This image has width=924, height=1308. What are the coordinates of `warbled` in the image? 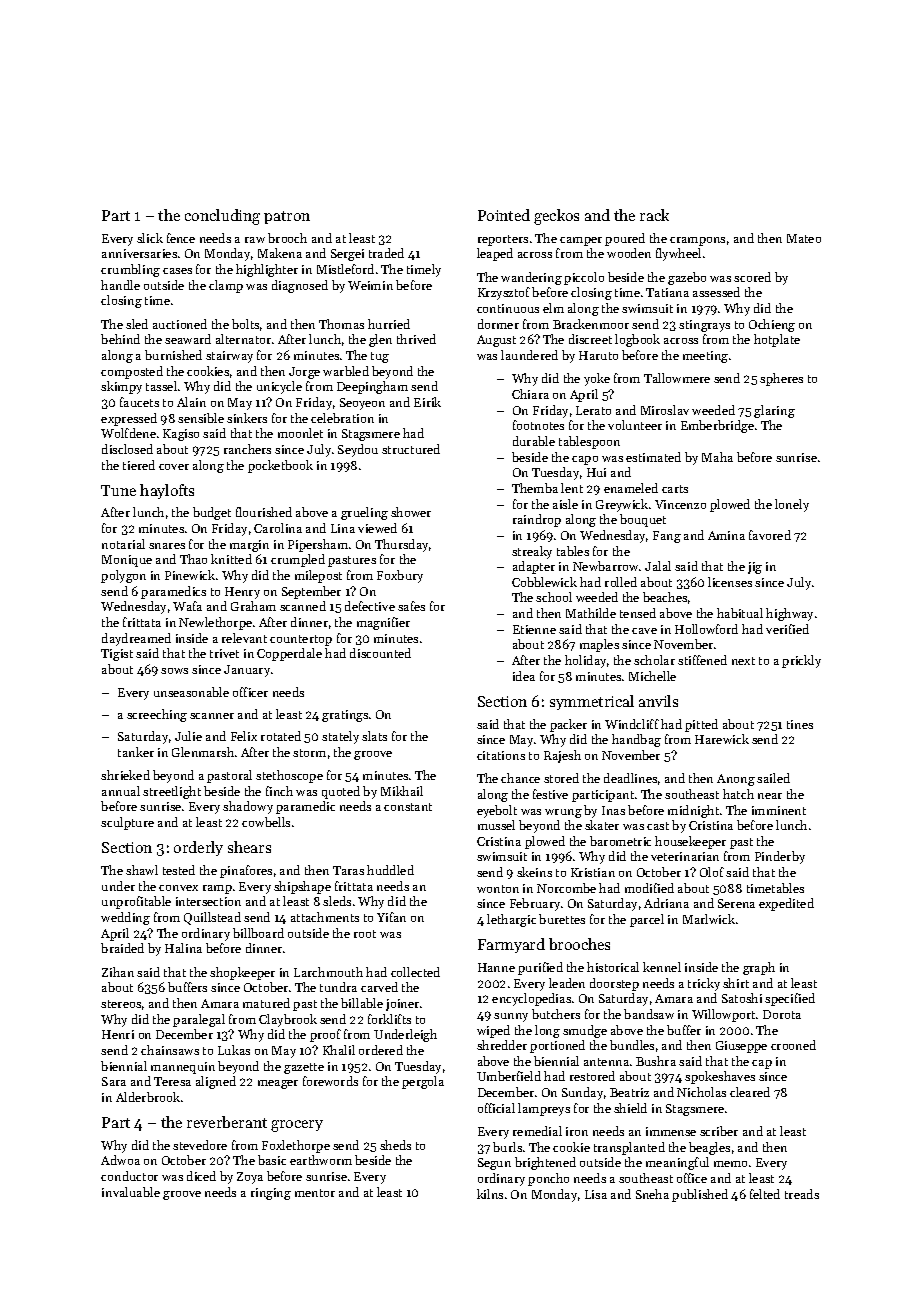 It's located at (346, 371).
